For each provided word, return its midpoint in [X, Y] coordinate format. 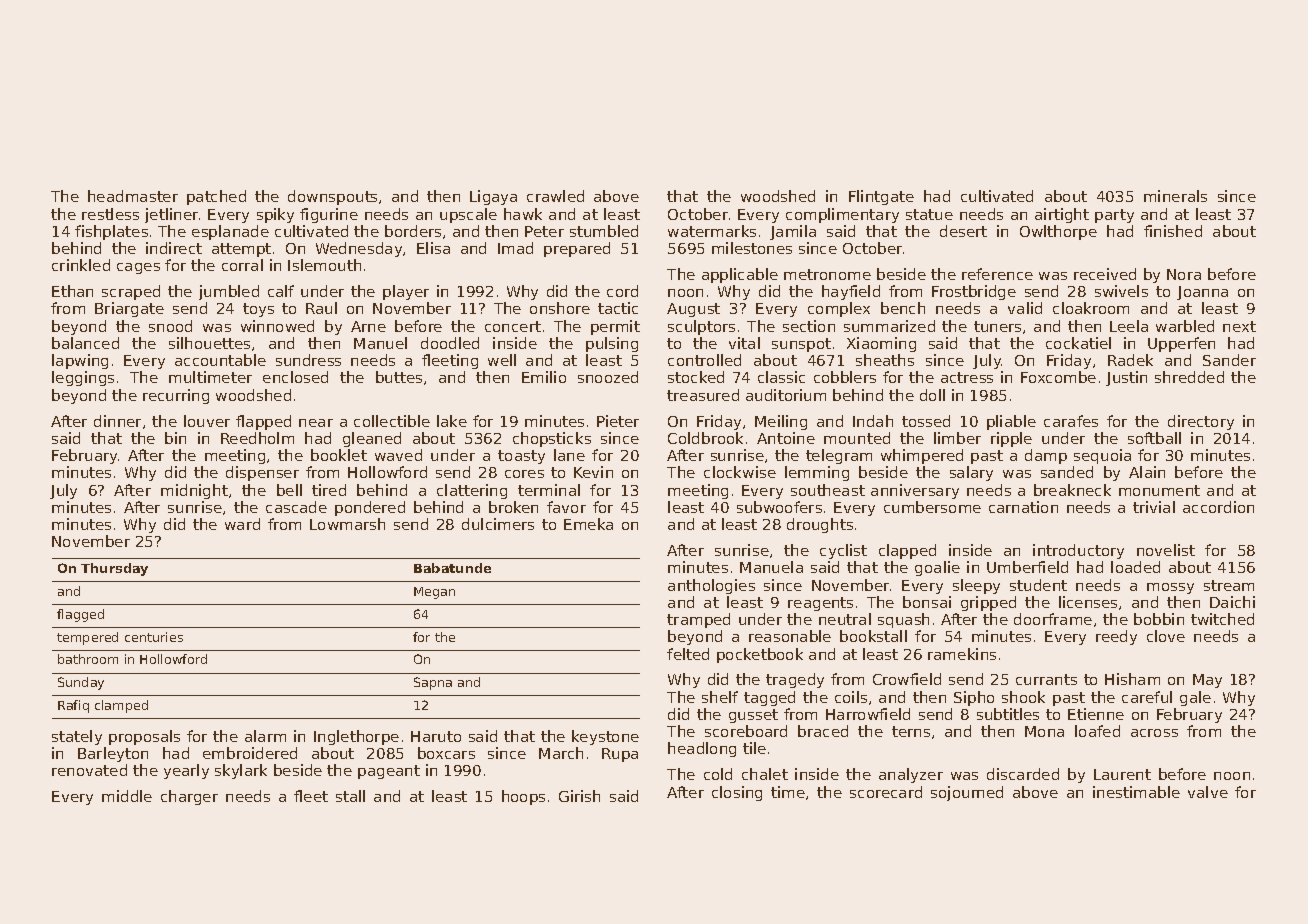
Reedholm [257, 438]
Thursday [114, 569]
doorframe [1053, 619]
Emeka [588, 524]
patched [216, 197]
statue [929, 214]
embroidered [250, 753]
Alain [1147, 472]
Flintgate [881, 197]
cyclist [843, 551]
